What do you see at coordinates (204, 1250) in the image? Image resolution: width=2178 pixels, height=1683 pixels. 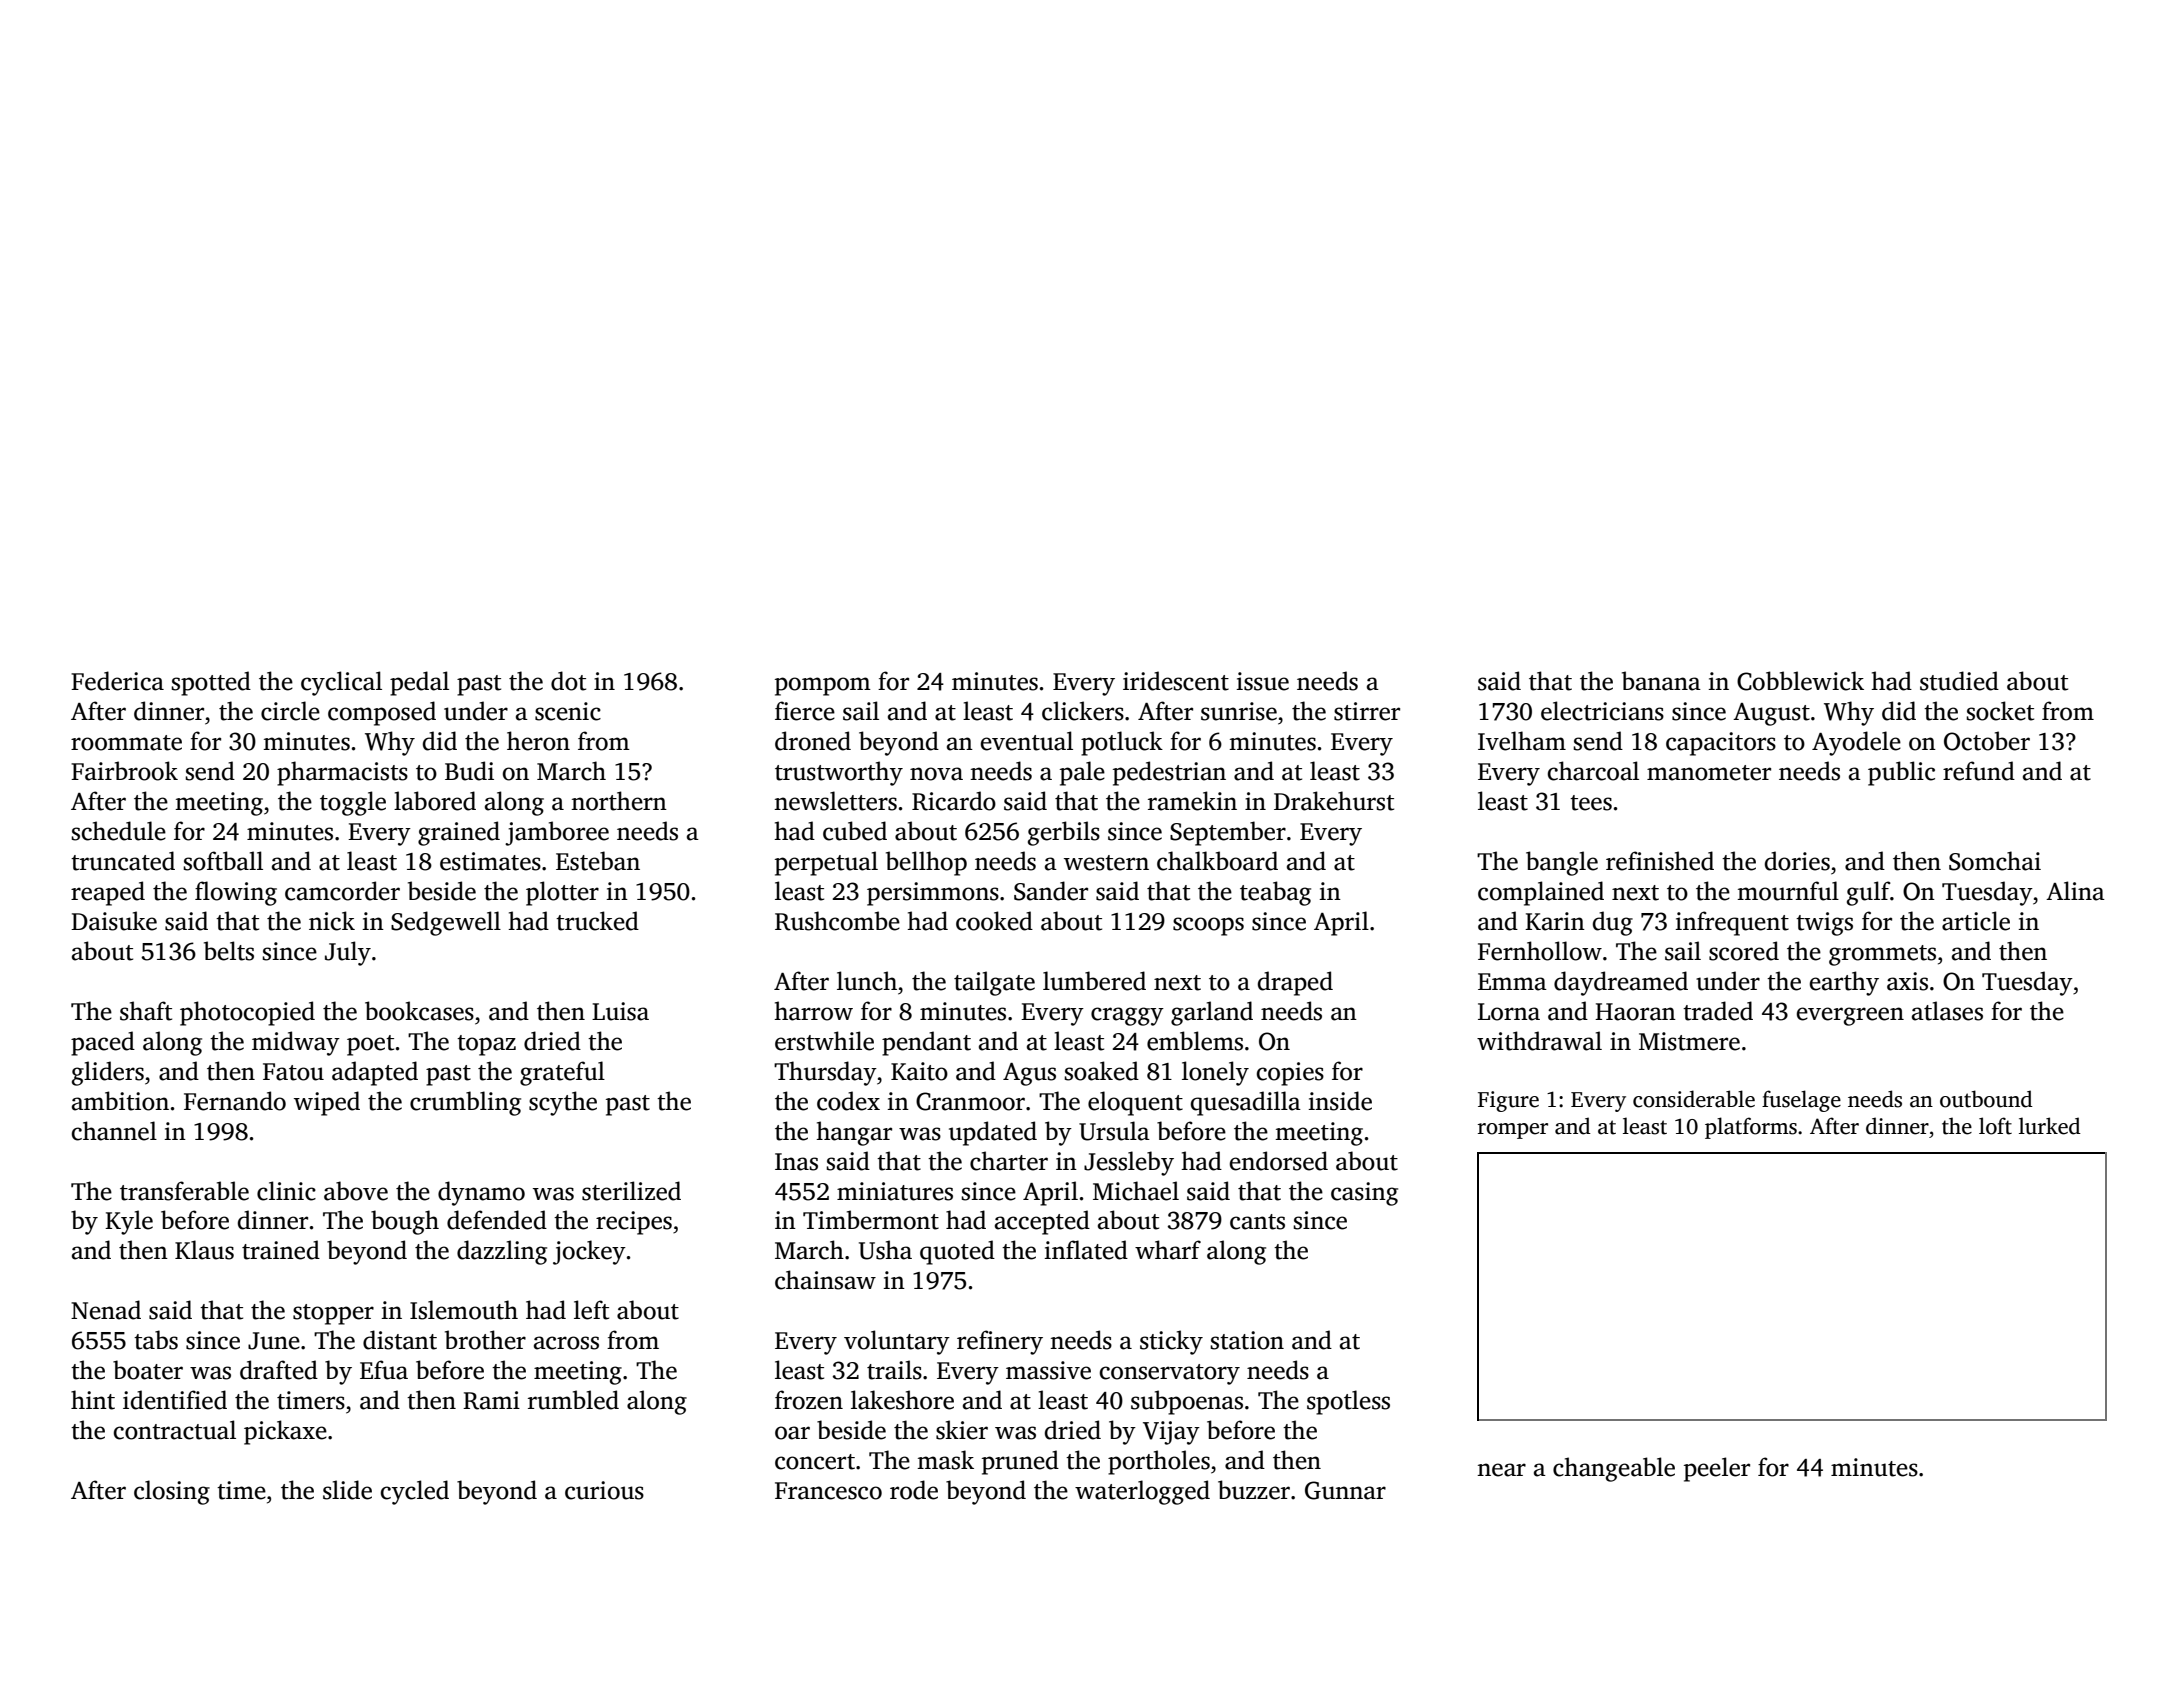 I see `Klaus` at bounding box center [204, 1250].
